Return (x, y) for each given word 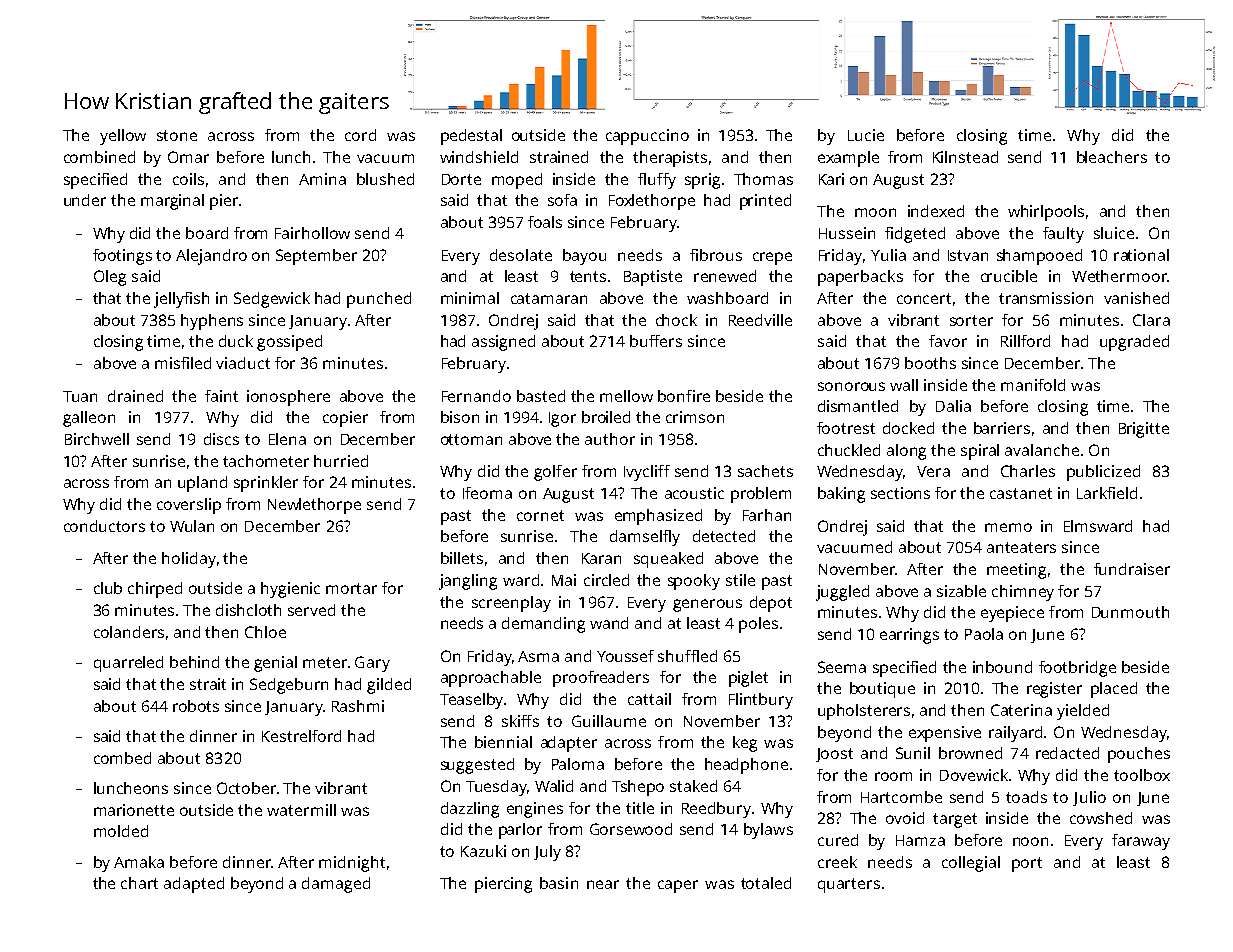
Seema (842, 667)
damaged (336, 885)
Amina (322, 179)
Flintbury (761, 701)
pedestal (471, 137)
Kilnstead (965, 157)
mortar (351, 588)
